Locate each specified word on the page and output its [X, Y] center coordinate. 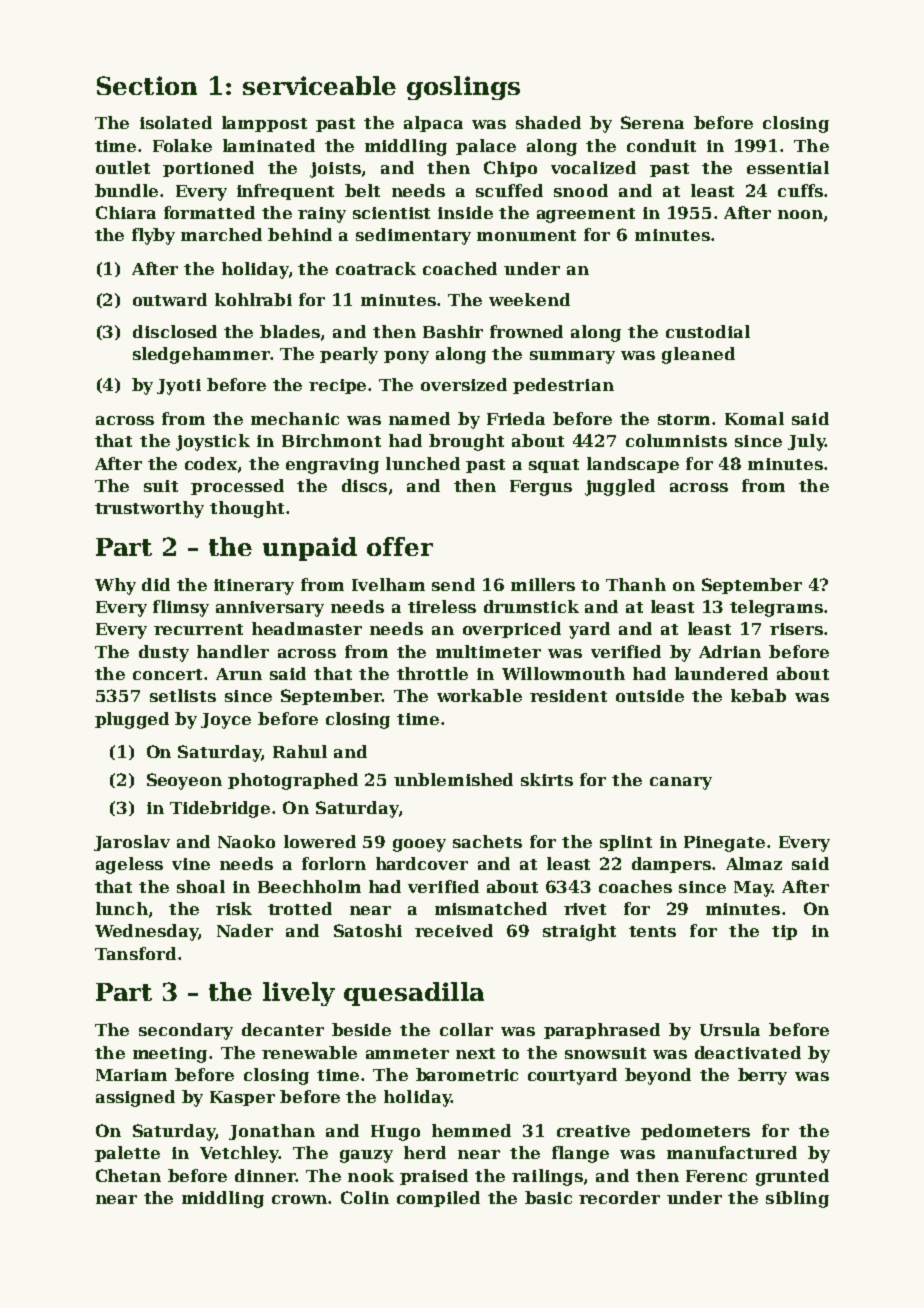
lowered [320, 841]
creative [593, 1131]
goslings [463, 88]
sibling [797, 1199]
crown [299, 1199]
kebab [758, 695]
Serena [652, 122]
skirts [547, 779]
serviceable [319, 85]
